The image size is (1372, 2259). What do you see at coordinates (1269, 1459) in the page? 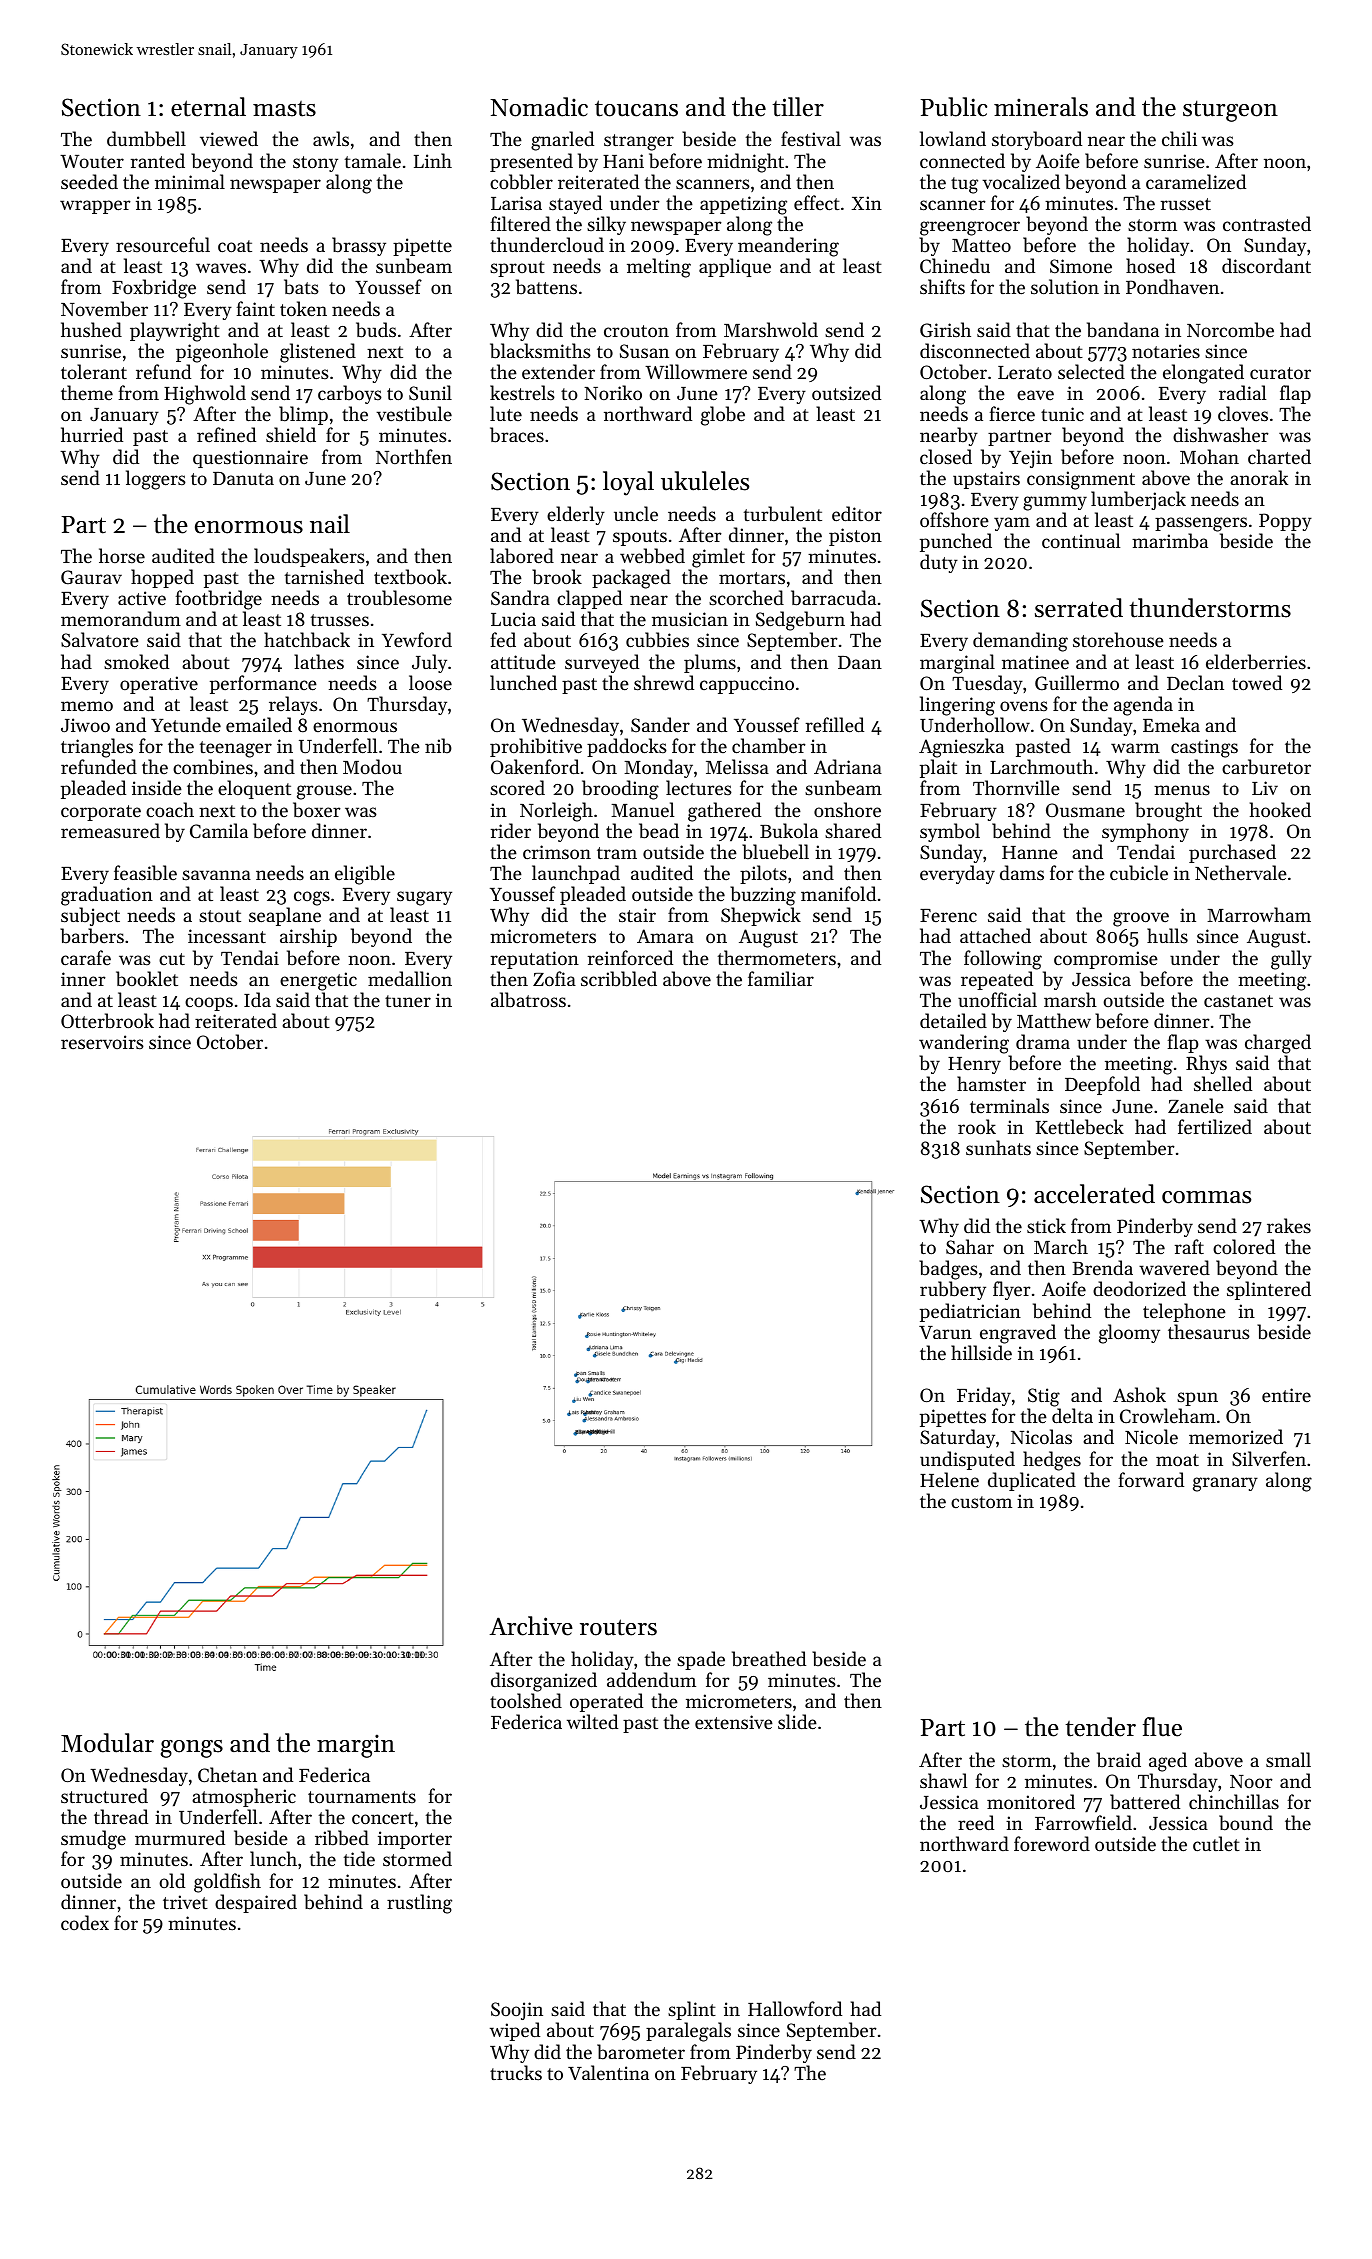
I see `Silverfen` at bounding box center [1269, 1459].
